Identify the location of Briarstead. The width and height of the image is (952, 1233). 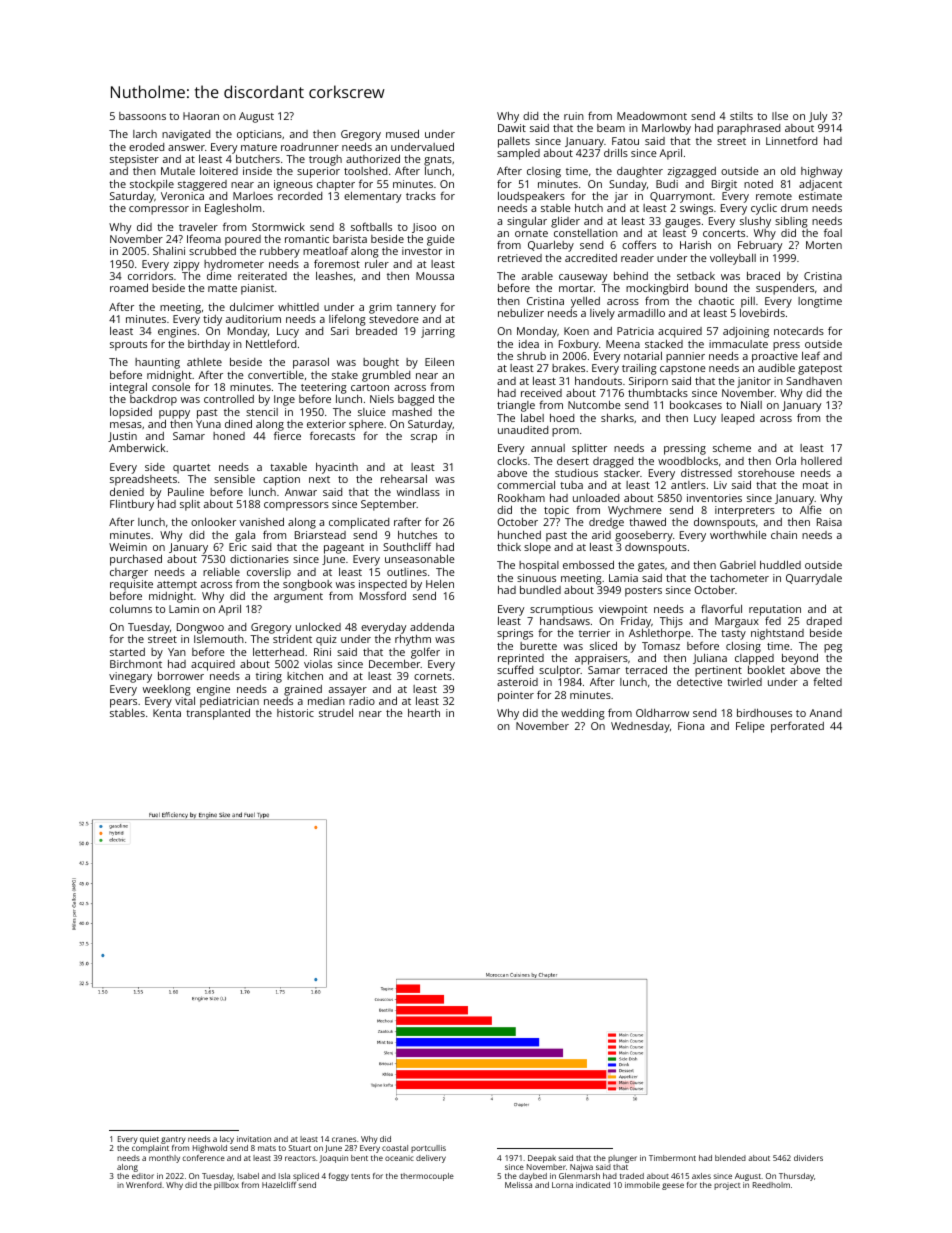
(320, 535).
